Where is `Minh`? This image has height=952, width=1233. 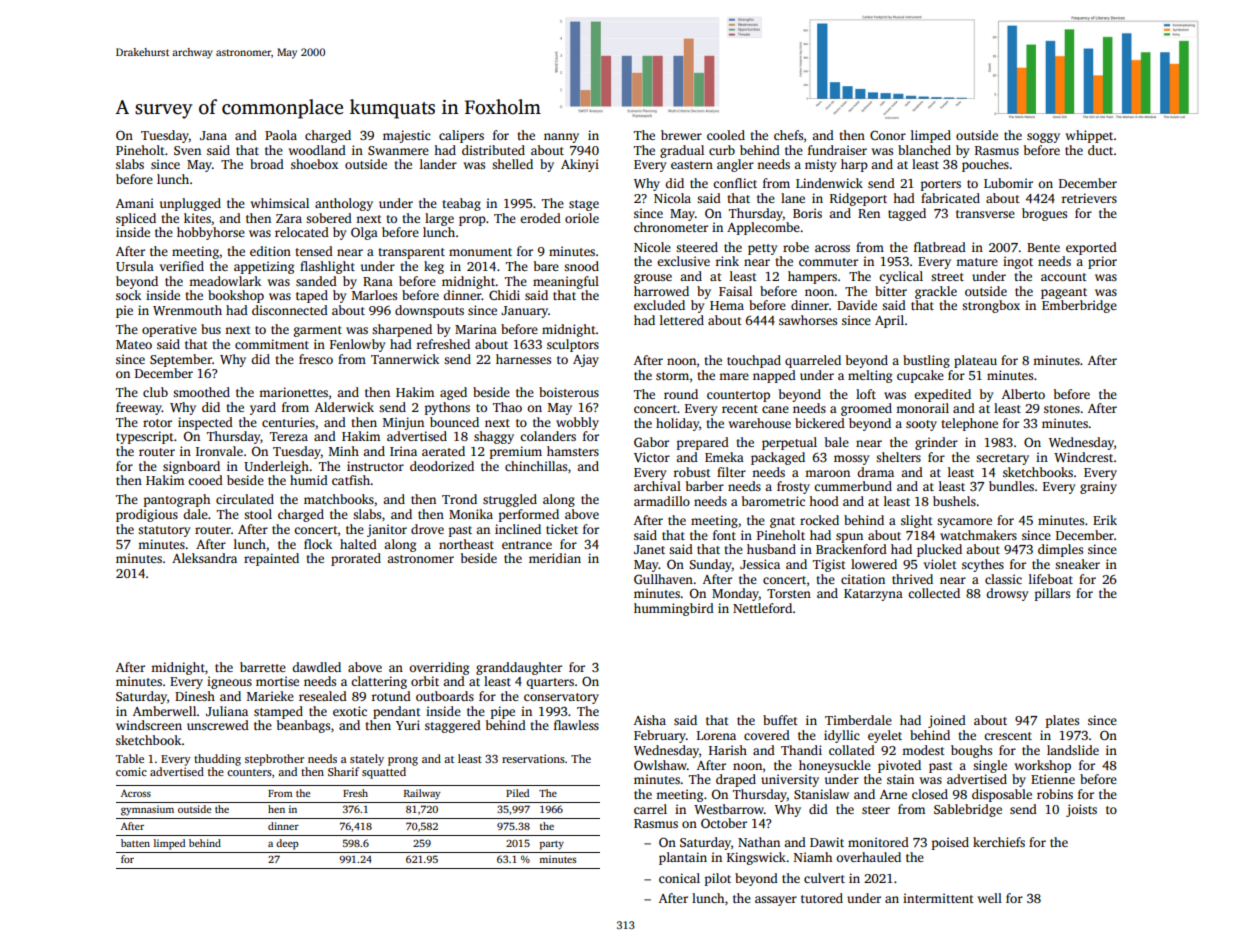
Minh is located at coordinates (344, 451).
